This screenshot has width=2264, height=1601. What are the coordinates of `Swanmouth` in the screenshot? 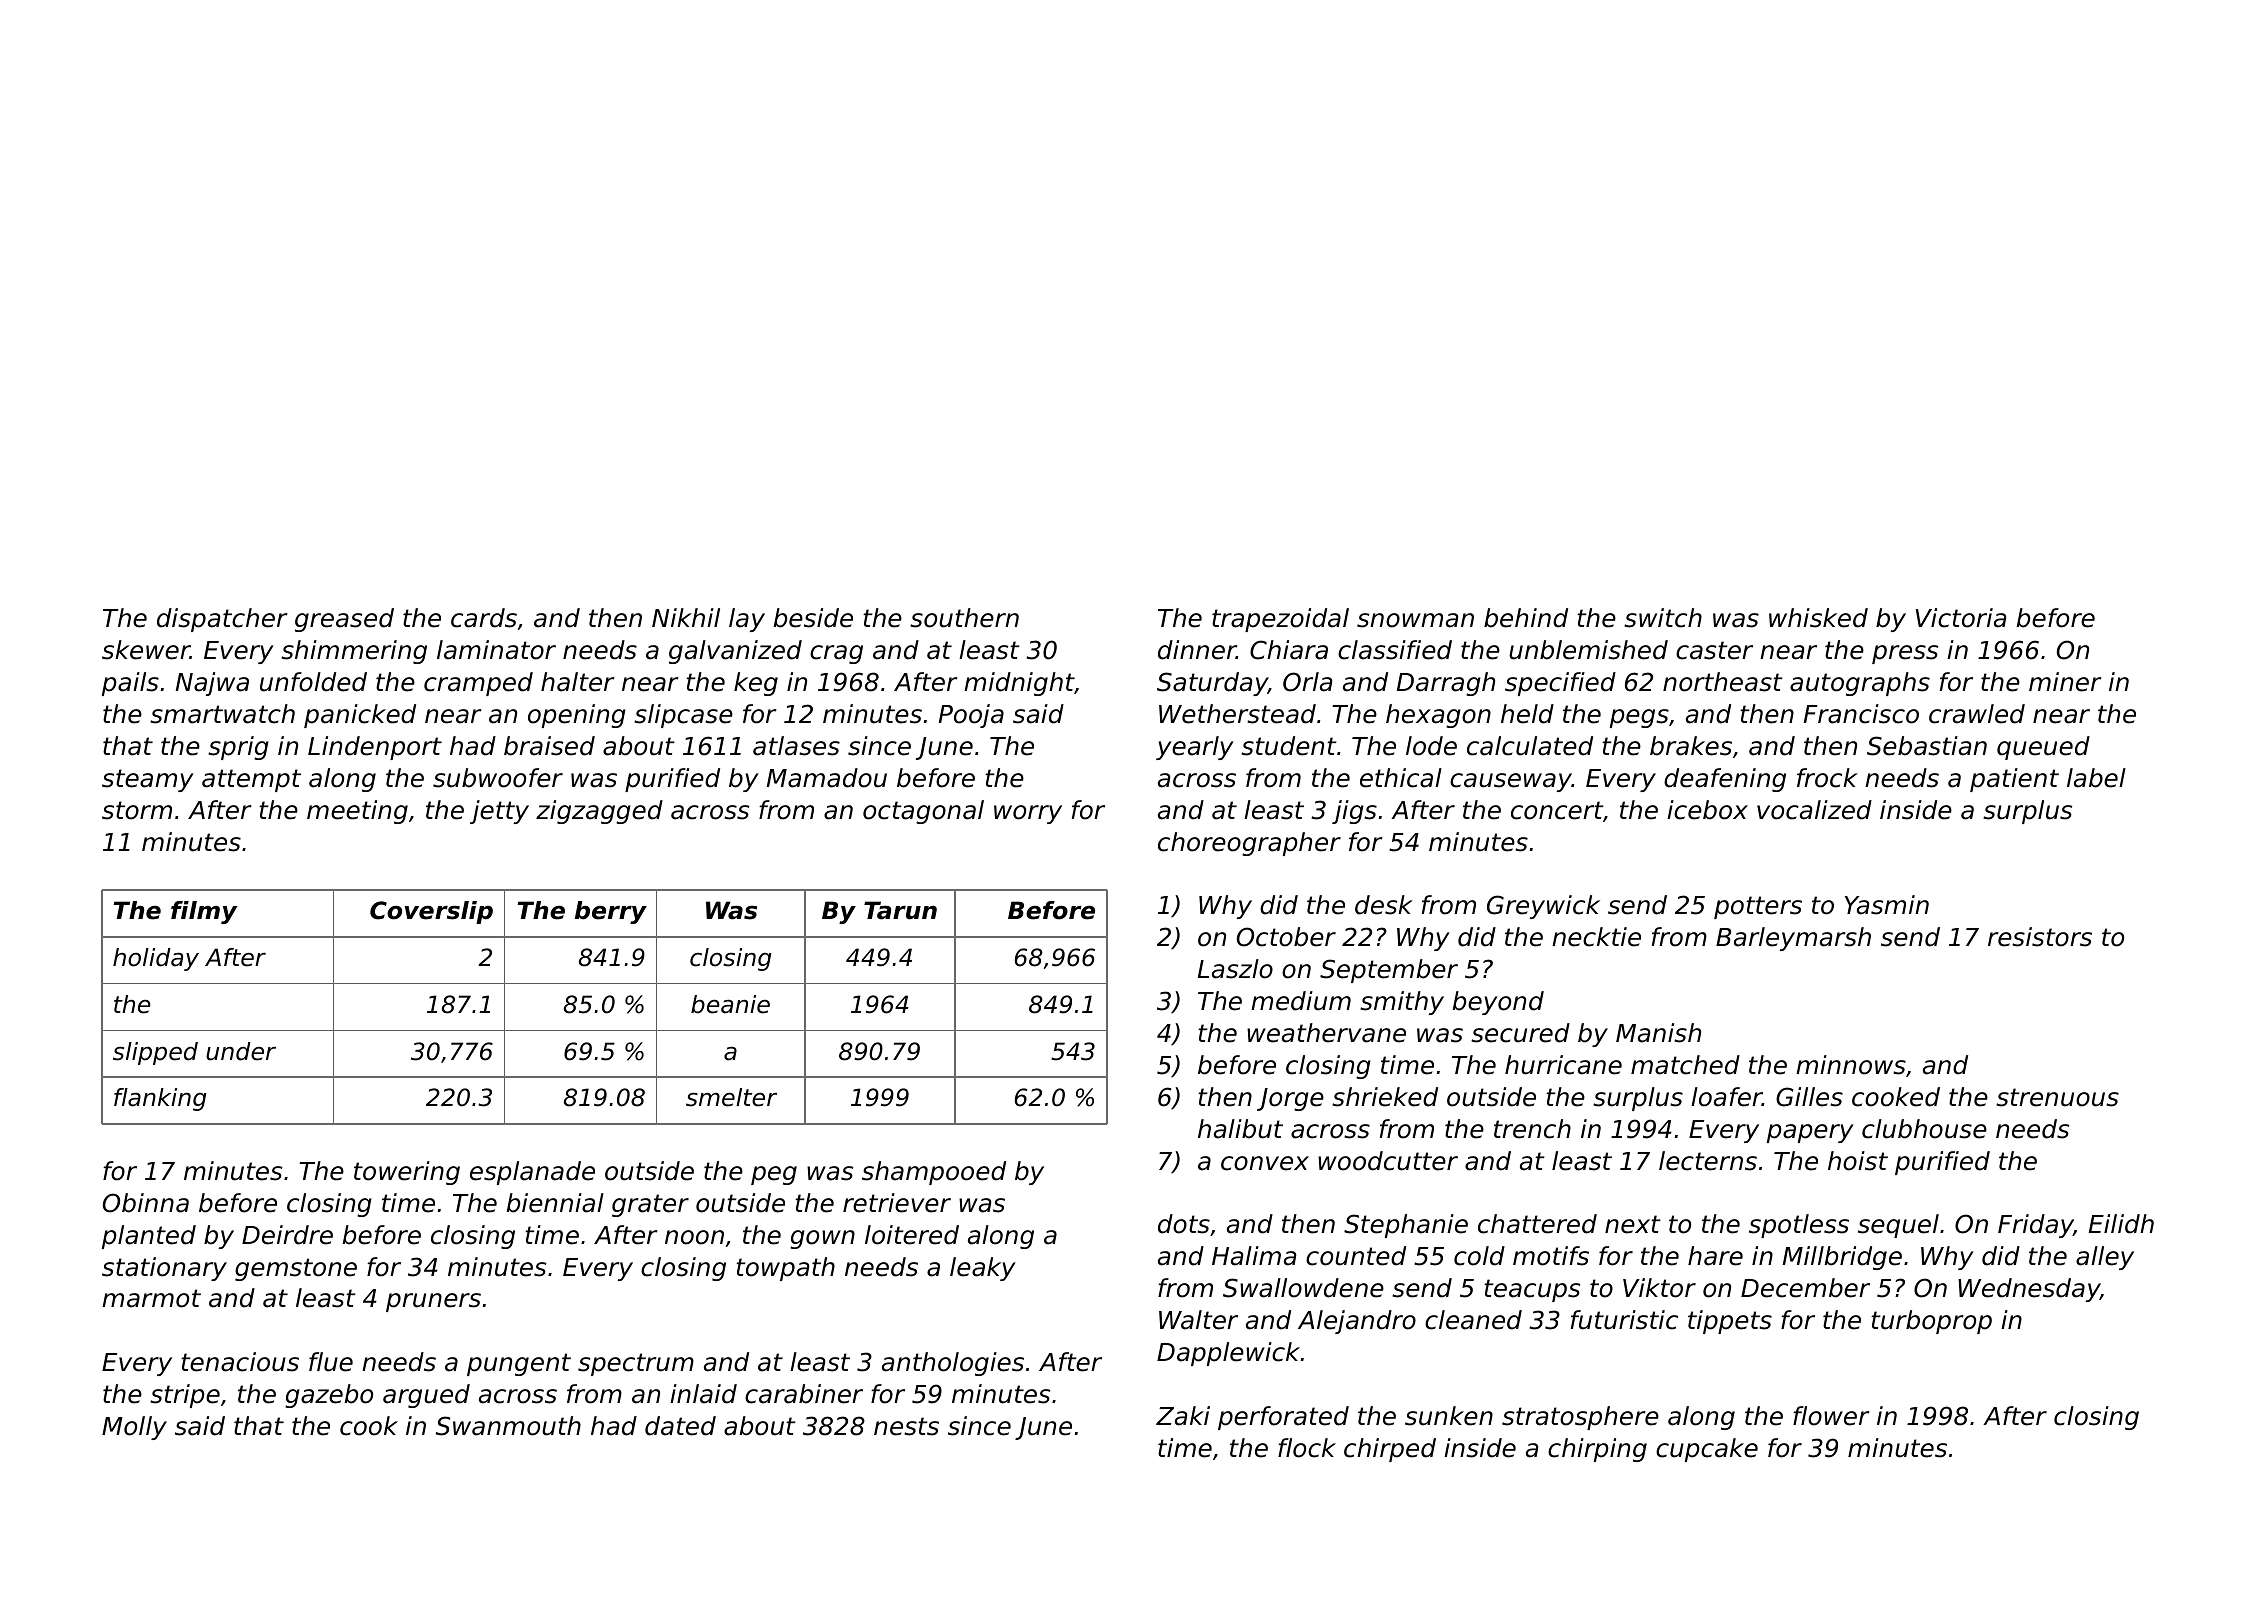 It's located at (508, 1426).
